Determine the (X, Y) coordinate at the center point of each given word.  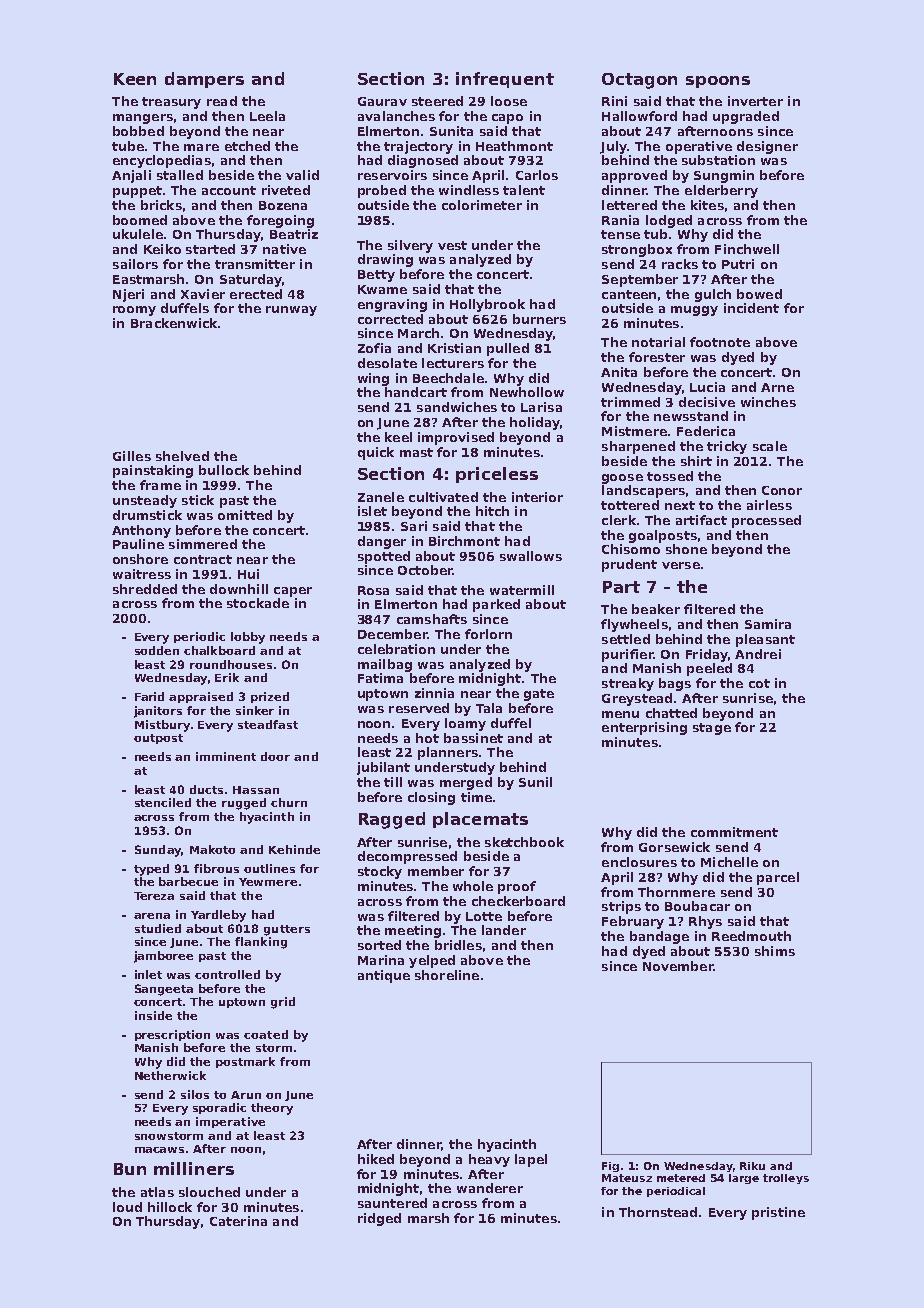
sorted (379, 945)
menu (620, 714)
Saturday (251, 280)
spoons (718, 82)
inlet (148, 974)
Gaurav (382, 101)
